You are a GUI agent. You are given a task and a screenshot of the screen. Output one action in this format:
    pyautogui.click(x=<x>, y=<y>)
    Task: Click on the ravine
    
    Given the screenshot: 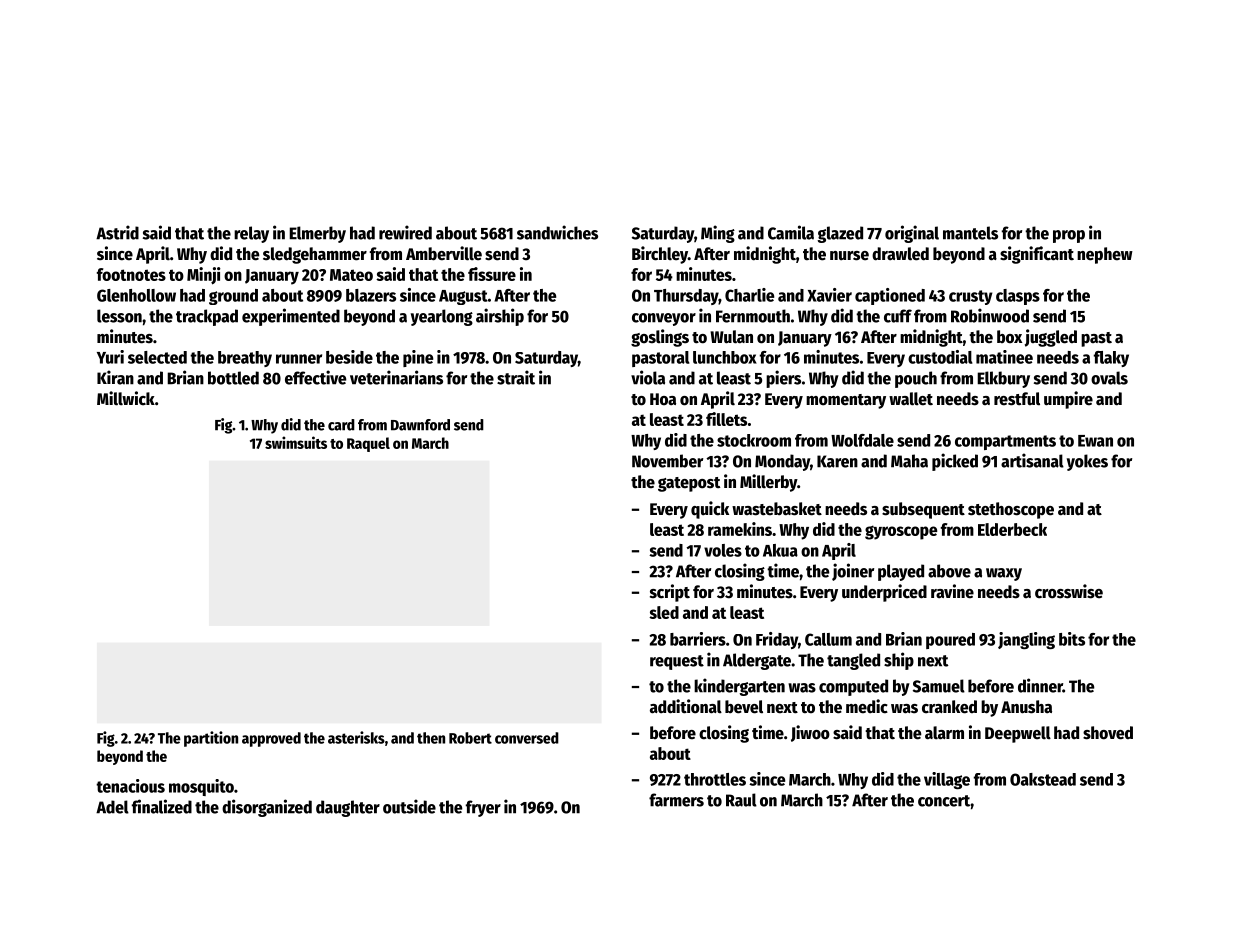 What is the action you would take?
    pyautogui.click(x=952, y=591)
